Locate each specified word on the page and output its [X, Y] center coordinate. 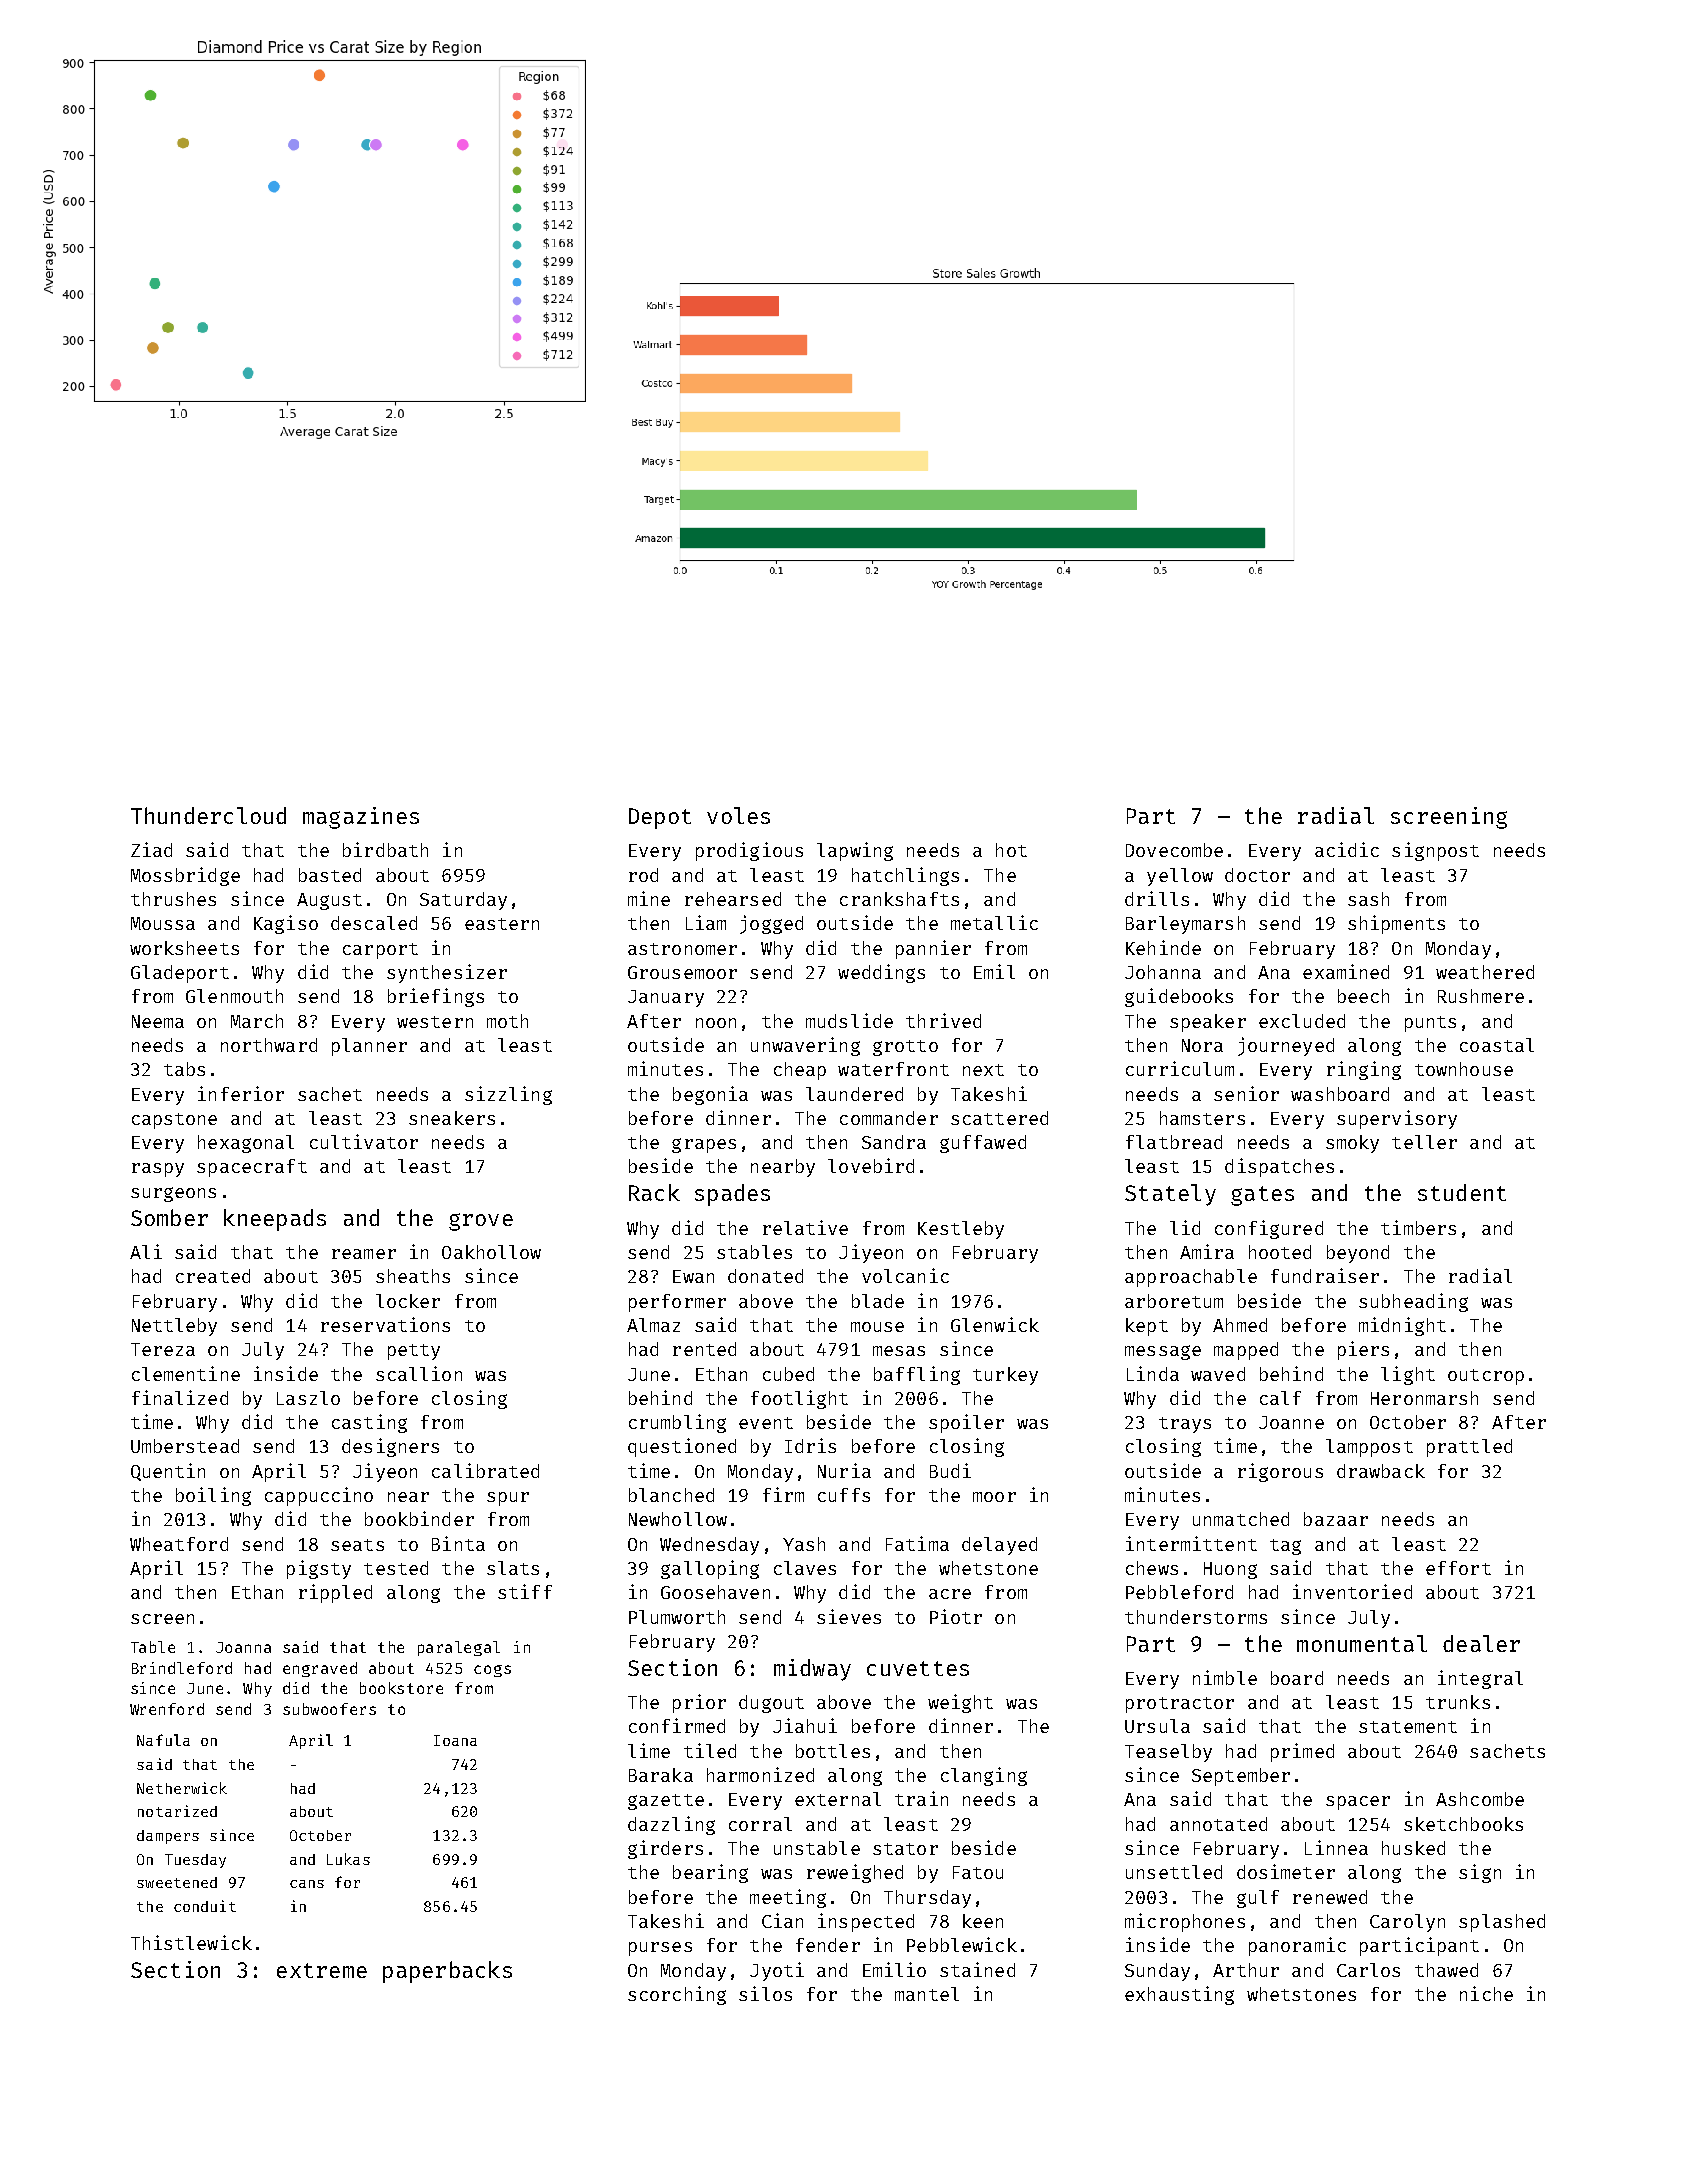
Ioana [455, 1740]
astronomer [682, 949]
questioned [682, 1447]
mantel [927, 1994]
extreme [322, 1970]
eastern [502, 924]
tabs [184, 1069]
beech [1363, 996]
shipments [1396, 924]
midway [812, 1670]
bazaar [1336, 1519]
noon [716, 1023]
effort [1458, 1568]
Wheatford [179, 1544]
